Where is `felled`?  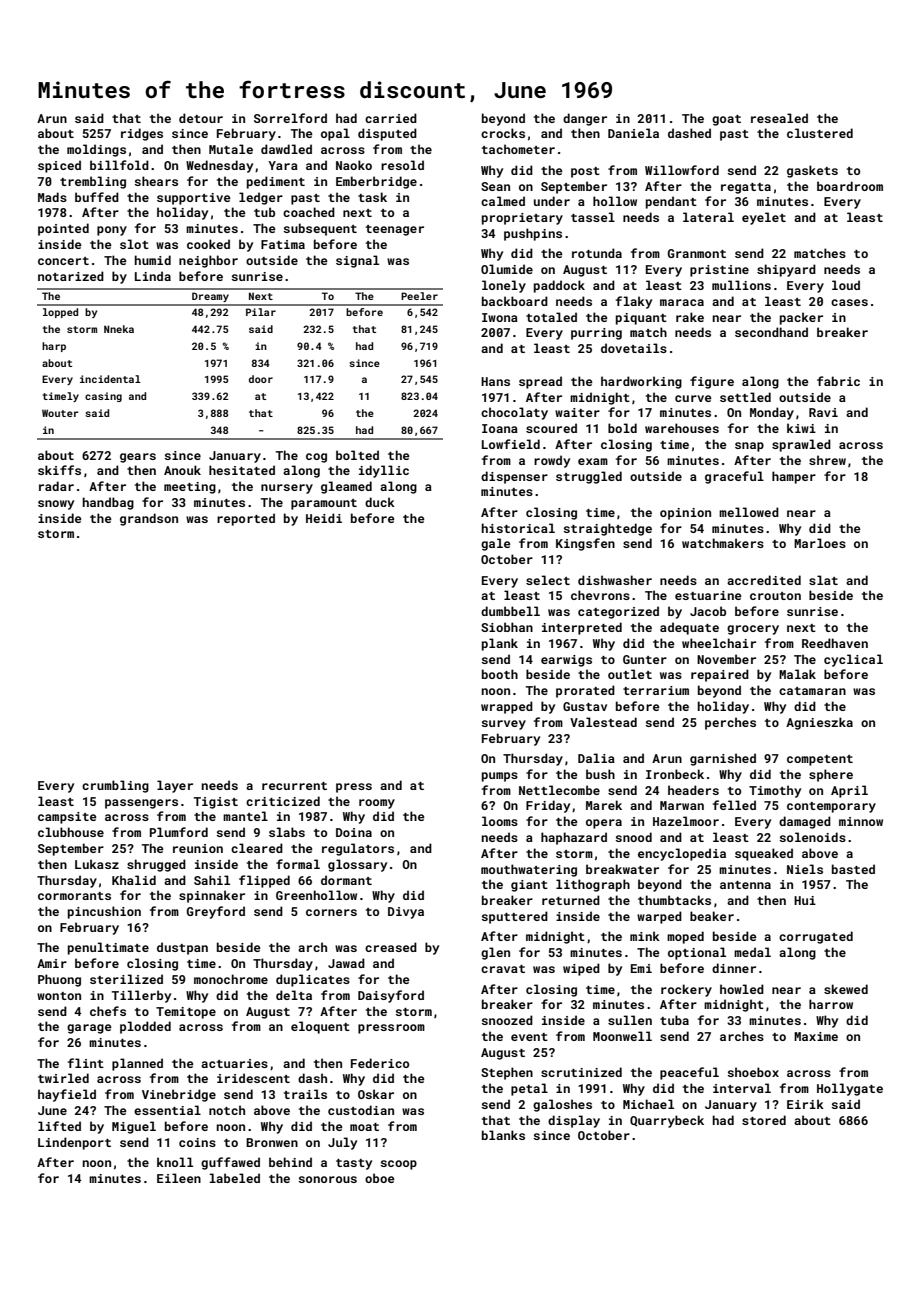 felled is located at coordinates (734, 805).
